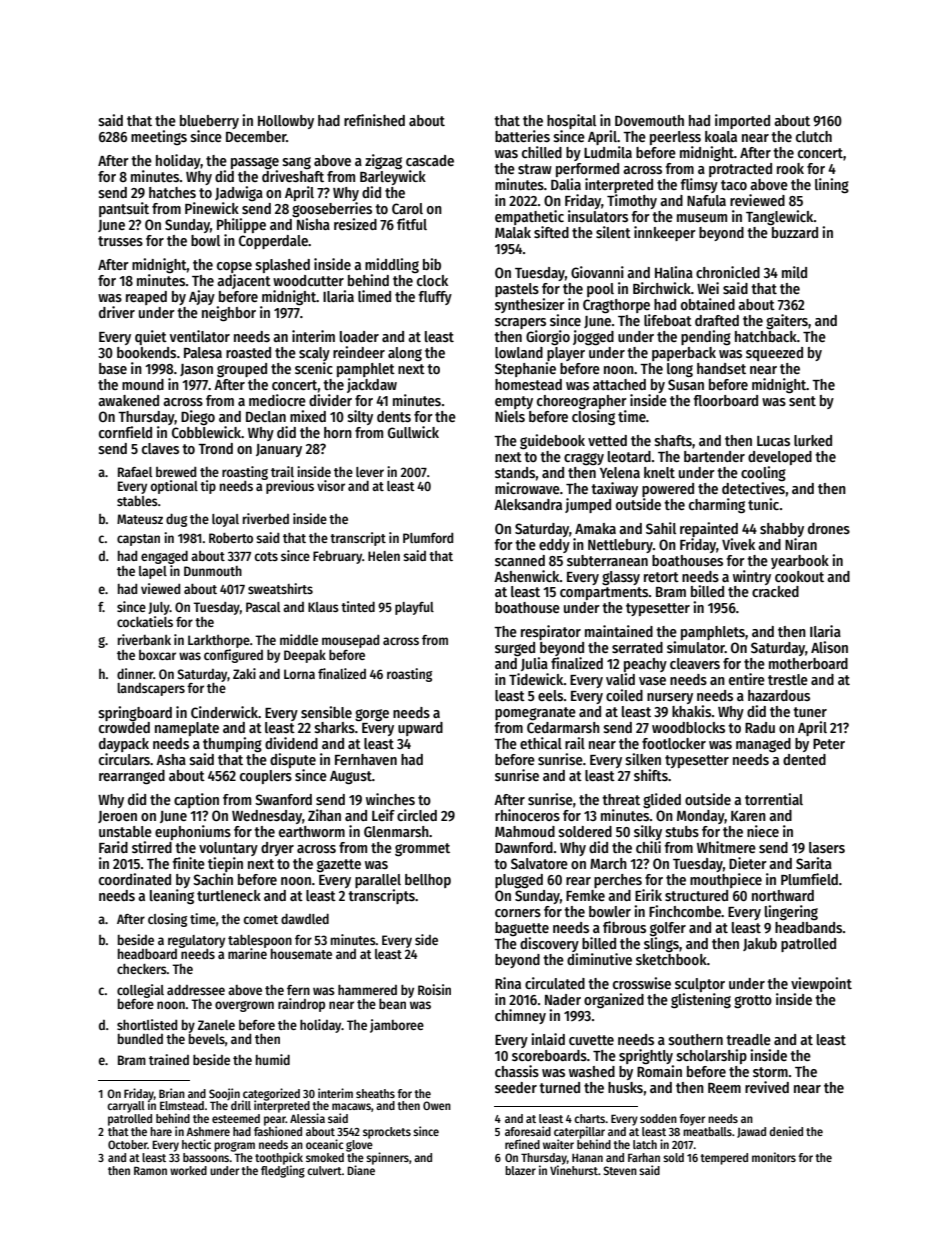 Image resolution: width=952 pixels, height=1233 pixels. What do you see at coordinates (428, 881) in the screenshot?
I see `bellhop` at bounding box center [428, 881].
